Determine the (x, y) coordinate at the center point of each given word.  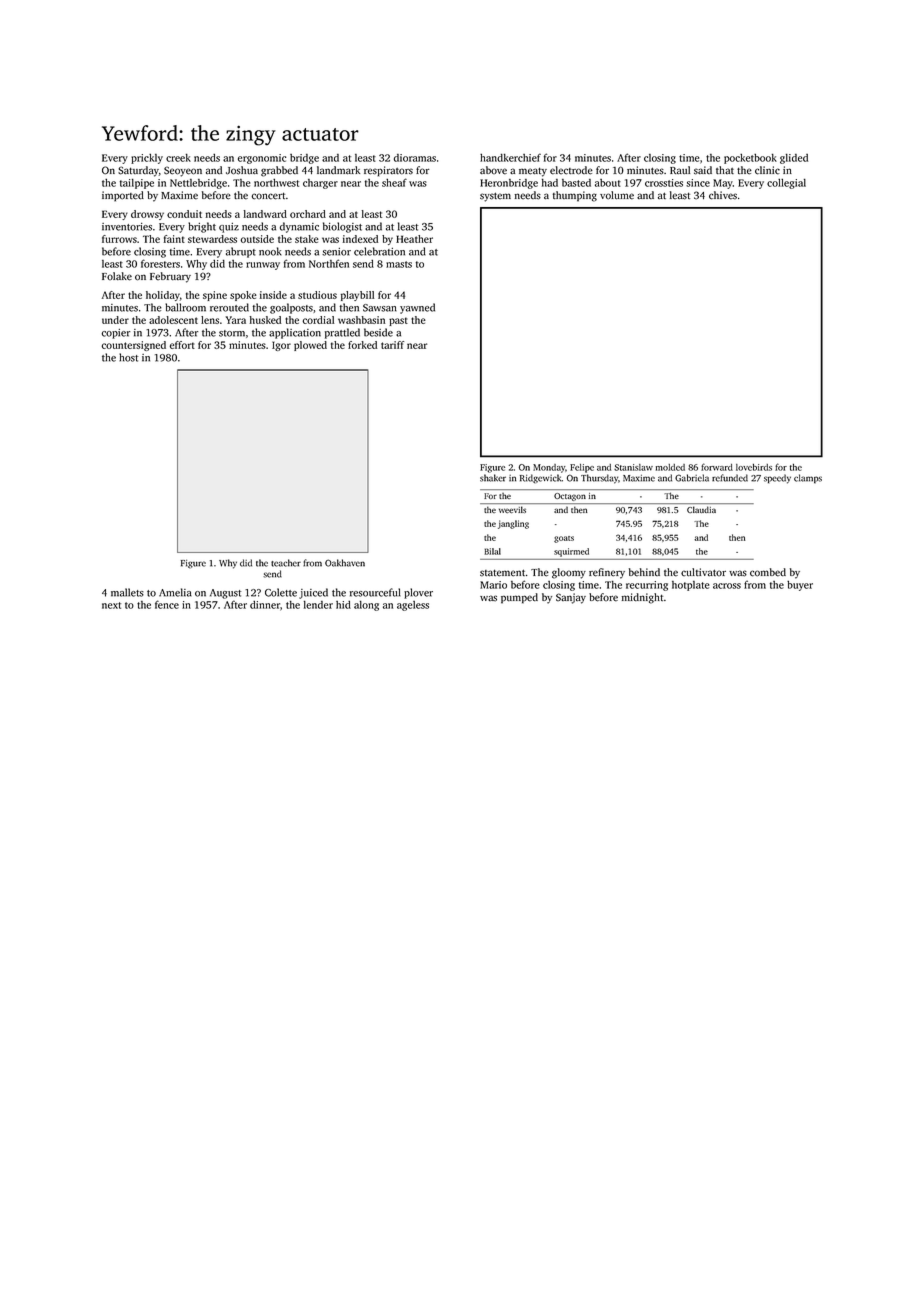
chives (723, 195)
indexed (360, 239)
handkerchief (510, 157)
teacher (286, 563)
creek (178, 158)
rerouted (229, 307)
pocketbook (750, 159)
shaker (493, 478)
